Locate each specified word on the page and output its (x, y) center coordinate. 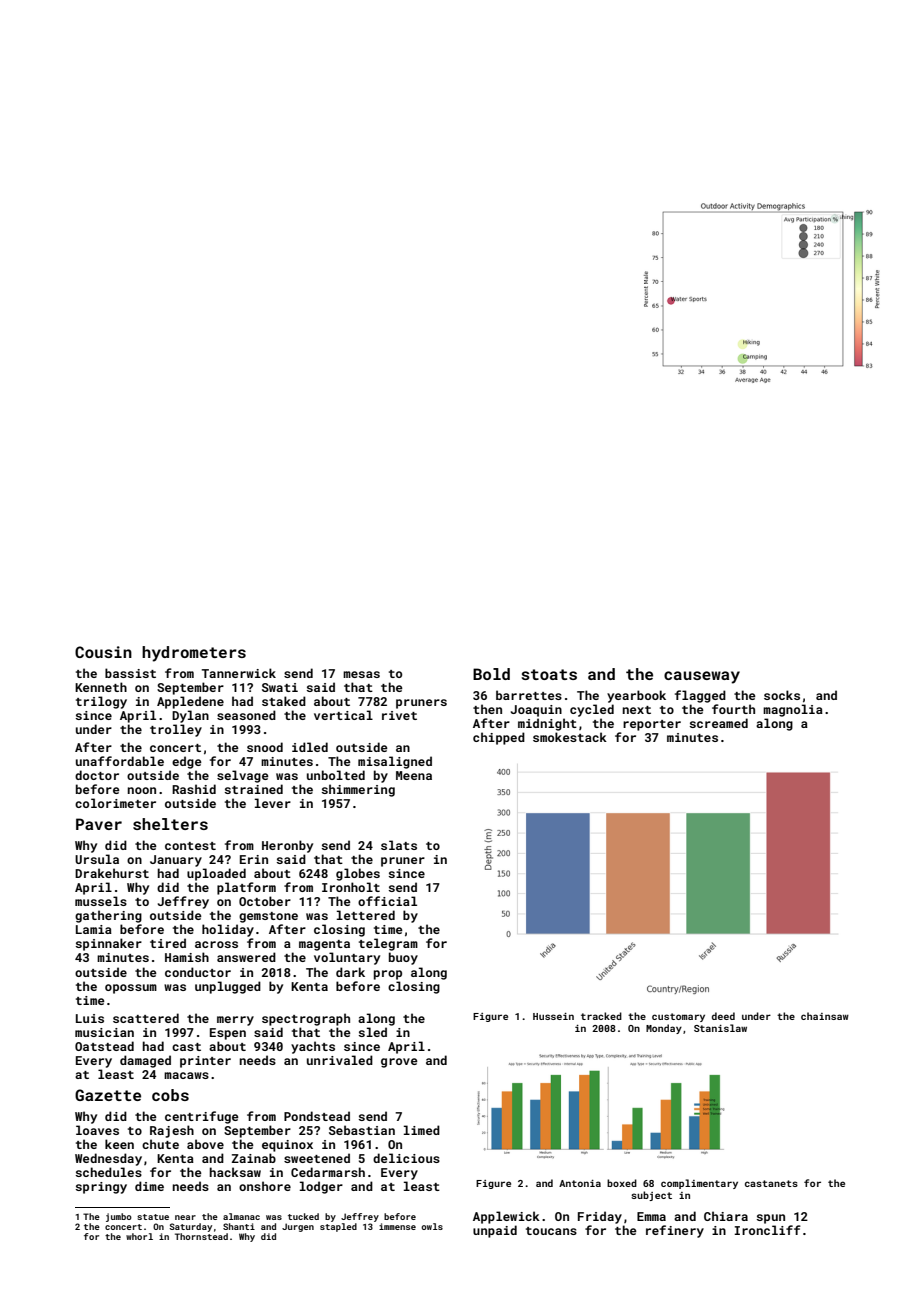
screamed (719, 723)
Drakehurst (112, 873)
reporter (652, 725)
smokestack (570, 737)
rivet (399, 715)
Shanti (239, 1226)
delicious (406, 1158)
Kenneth (101, 687)
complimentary (699, 1184)
